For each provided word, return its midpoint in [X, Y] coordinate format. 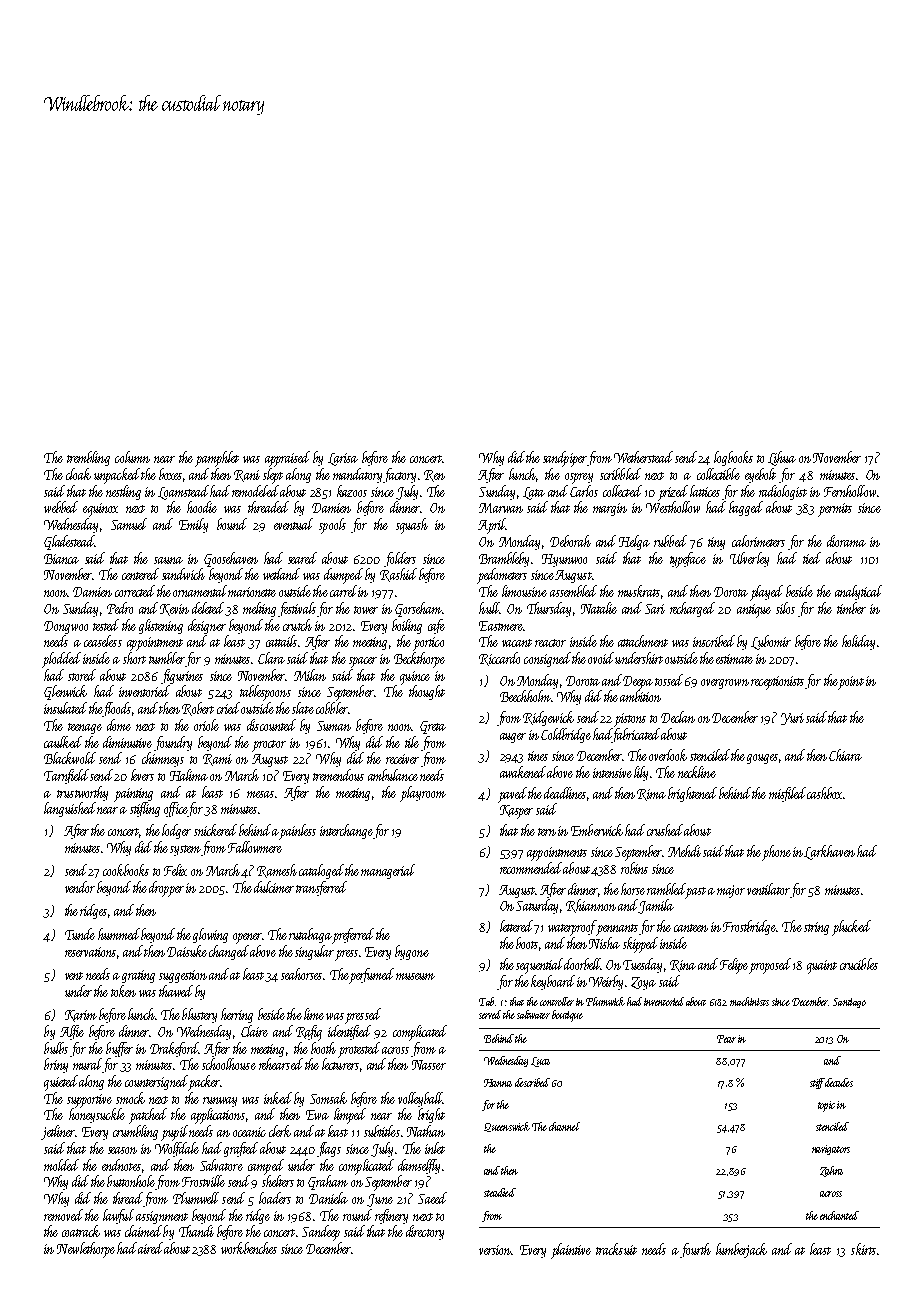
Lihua [782, 458]
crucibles [859, 964]
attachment [643, 641]
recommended [531, 868]
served [490, 1014]
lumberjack [741, 1250]
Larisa [343, 459]
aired [150, 1248]
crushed [665, 830]
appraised [287, 459]
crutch [297, 625]
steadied [500, 1192]
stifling [145, 809]
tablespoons [265, 693]
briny [56, 1065]
